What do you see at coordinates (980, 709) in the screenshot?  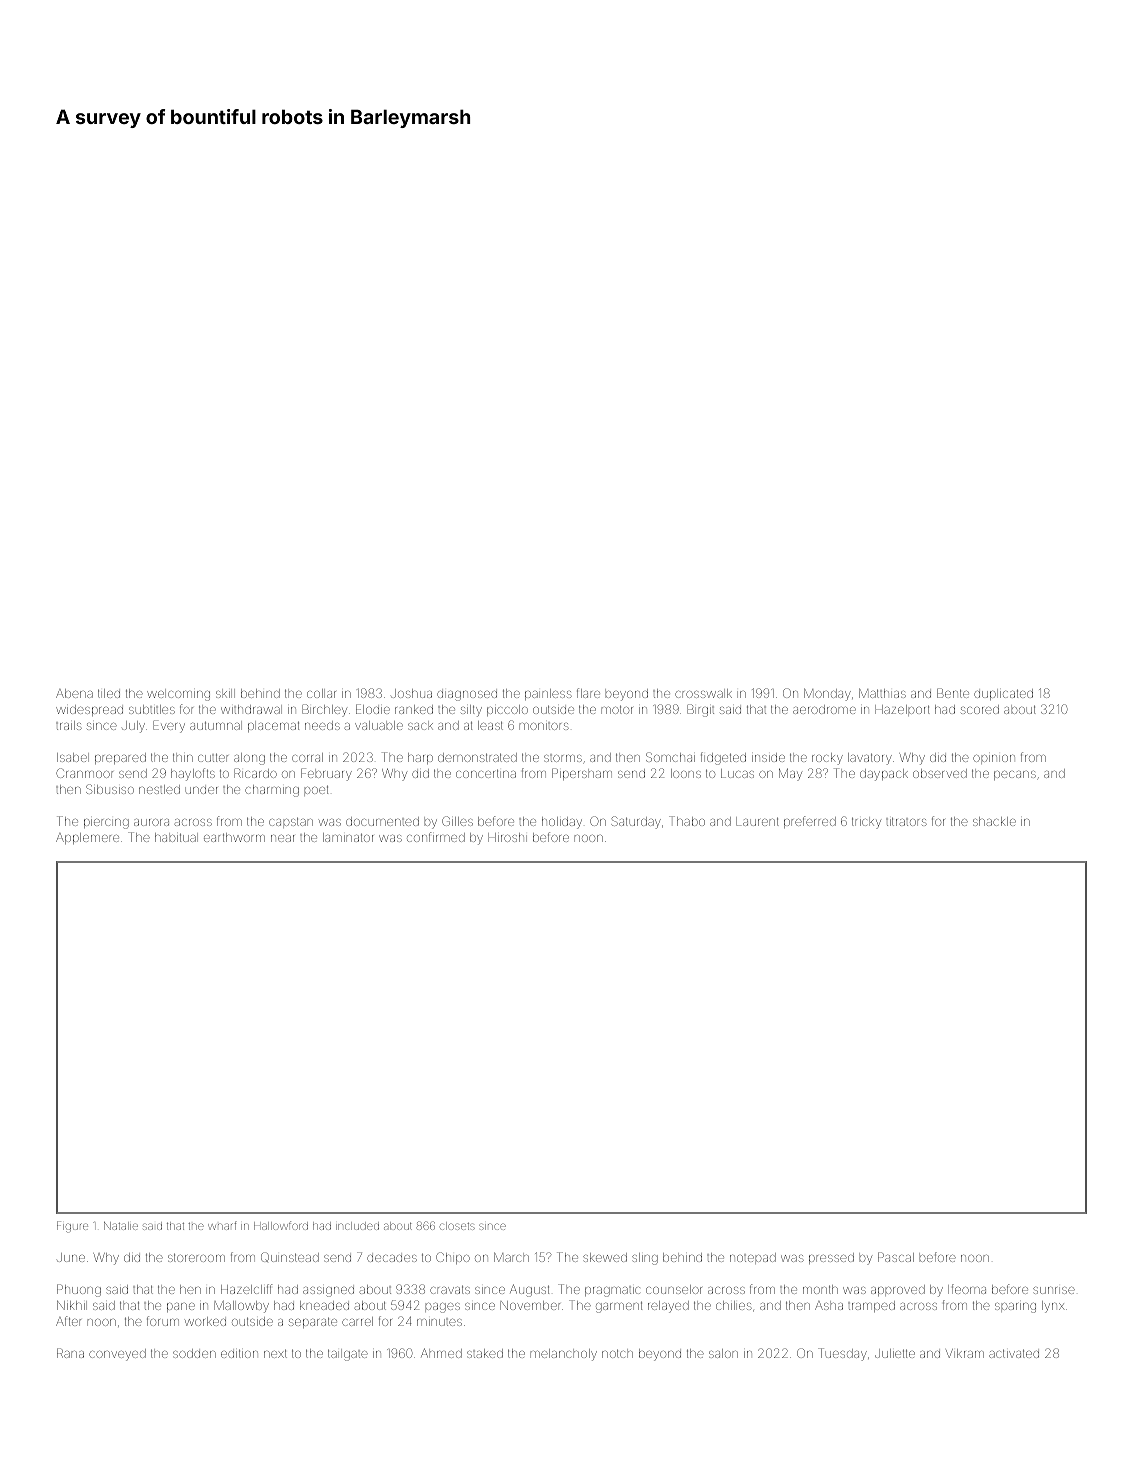 I see `scored` at bounding box center [980, 709].
